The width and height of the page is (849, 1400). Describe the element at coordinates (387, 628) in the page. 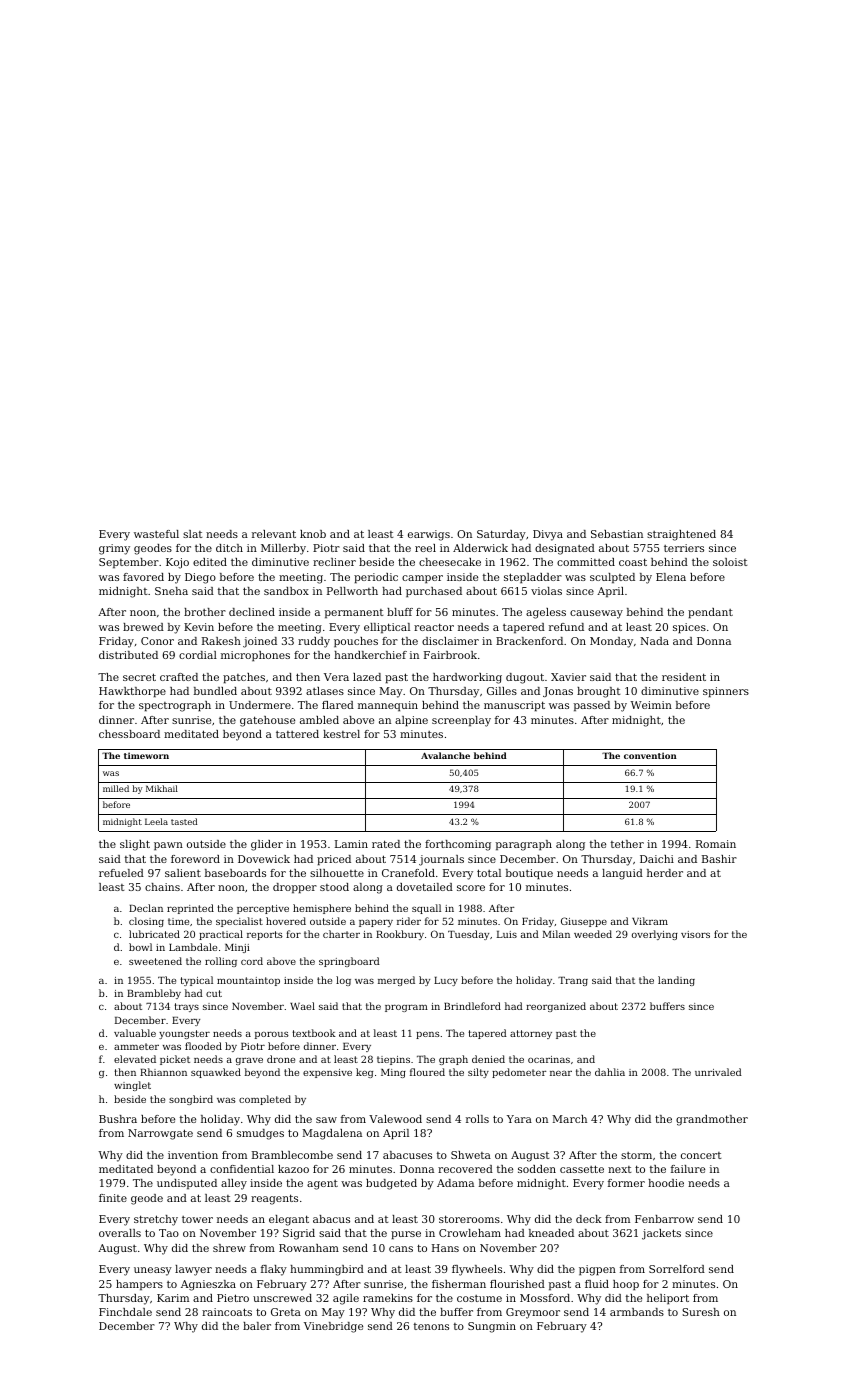

I see `elliptical` at that location.
